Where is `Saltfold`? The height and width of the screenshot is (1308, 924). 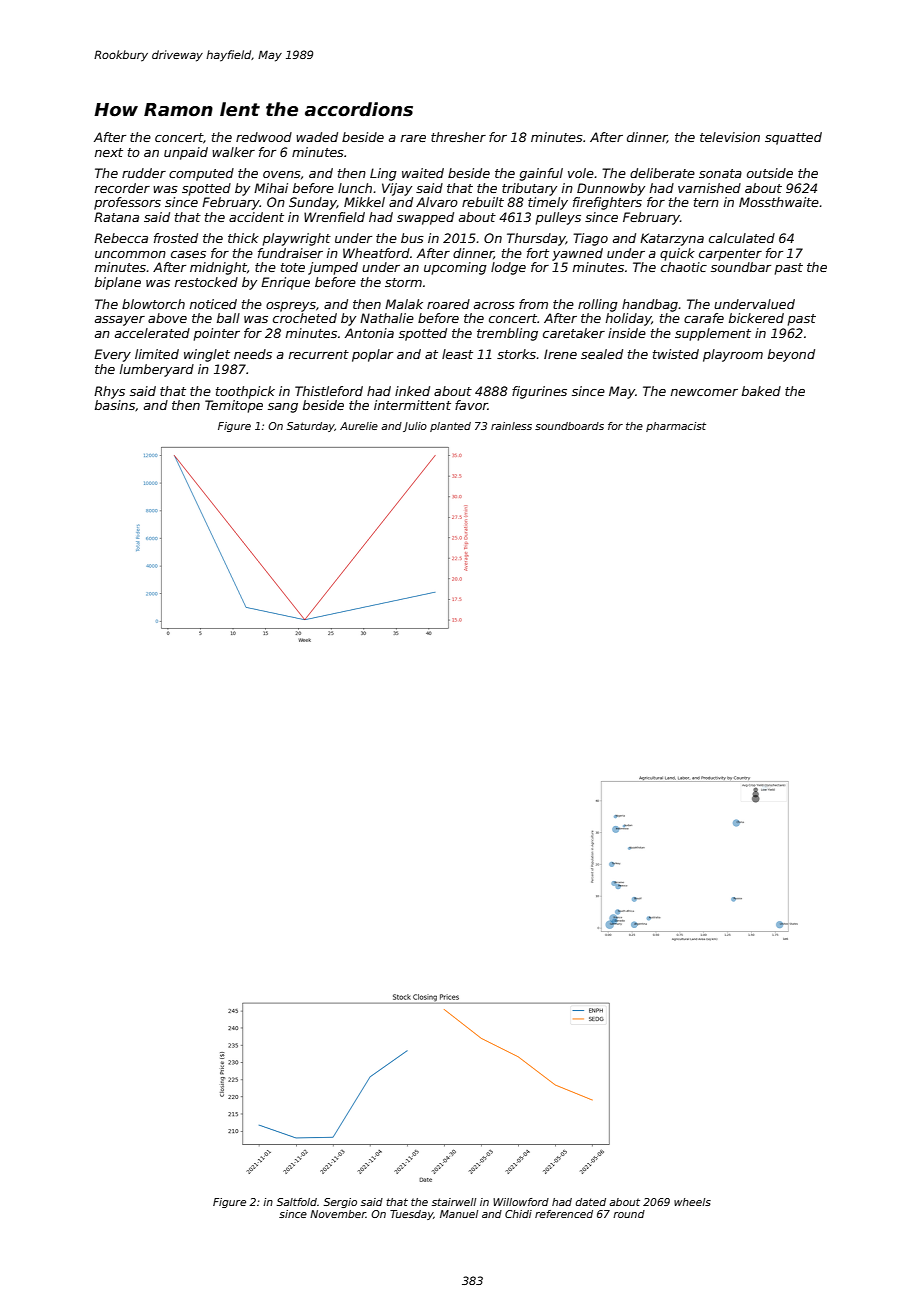 Saltfold is located at coordinates (297, 1202).
